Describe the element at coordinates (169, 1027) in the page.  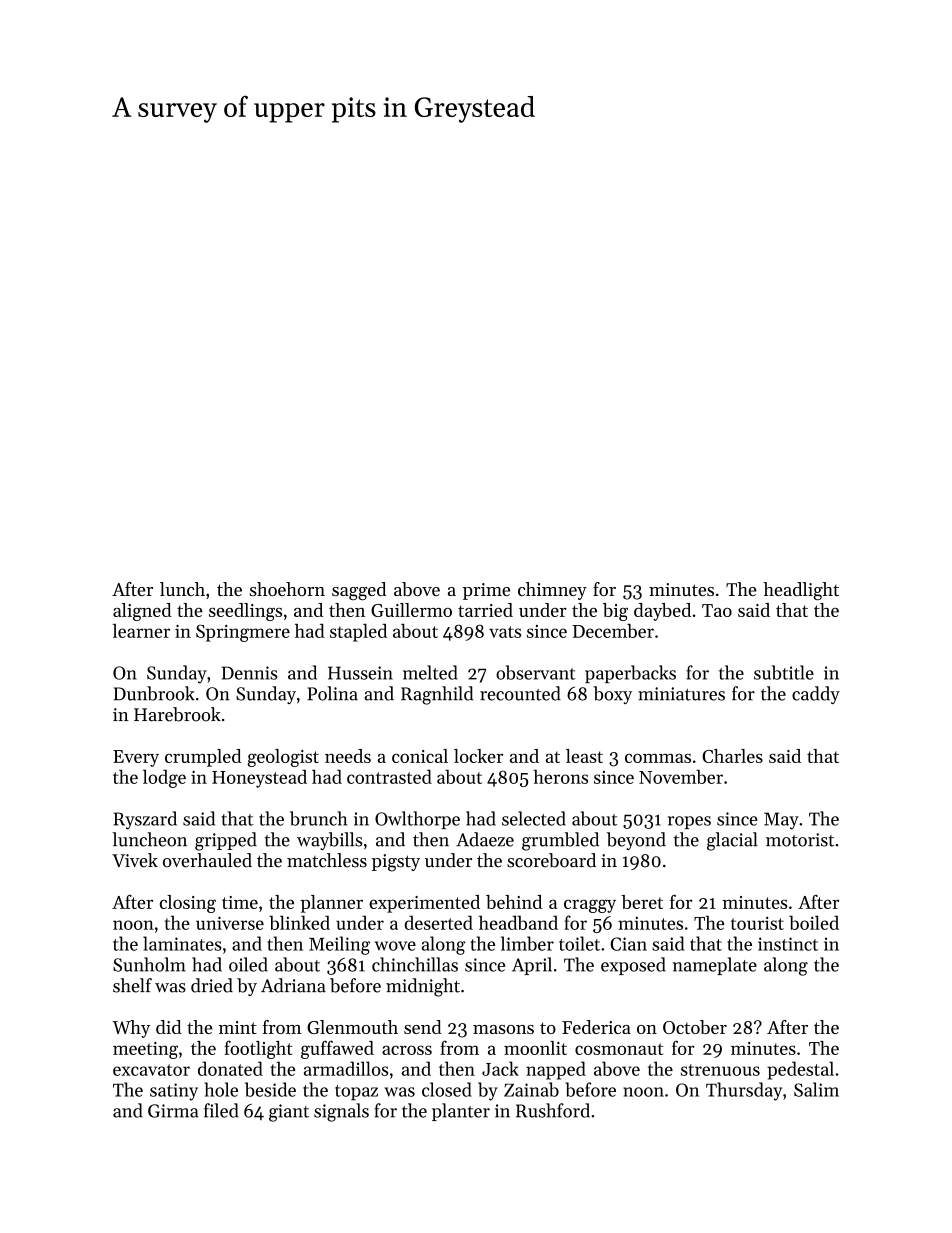
I see `did` at that location.
